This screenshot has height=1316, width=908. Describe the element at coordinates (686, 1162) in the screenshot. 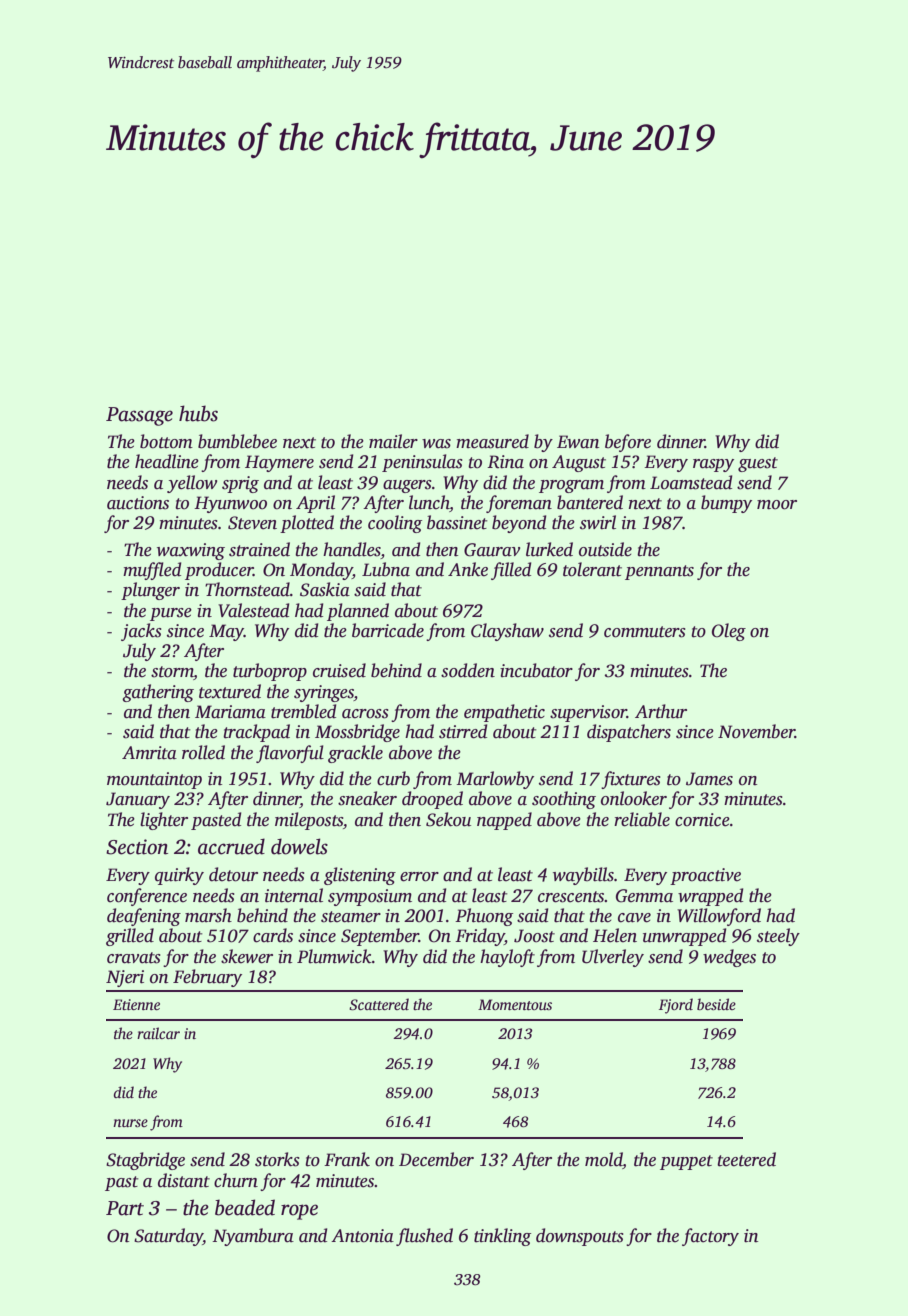

I see `puppet` at that location.
